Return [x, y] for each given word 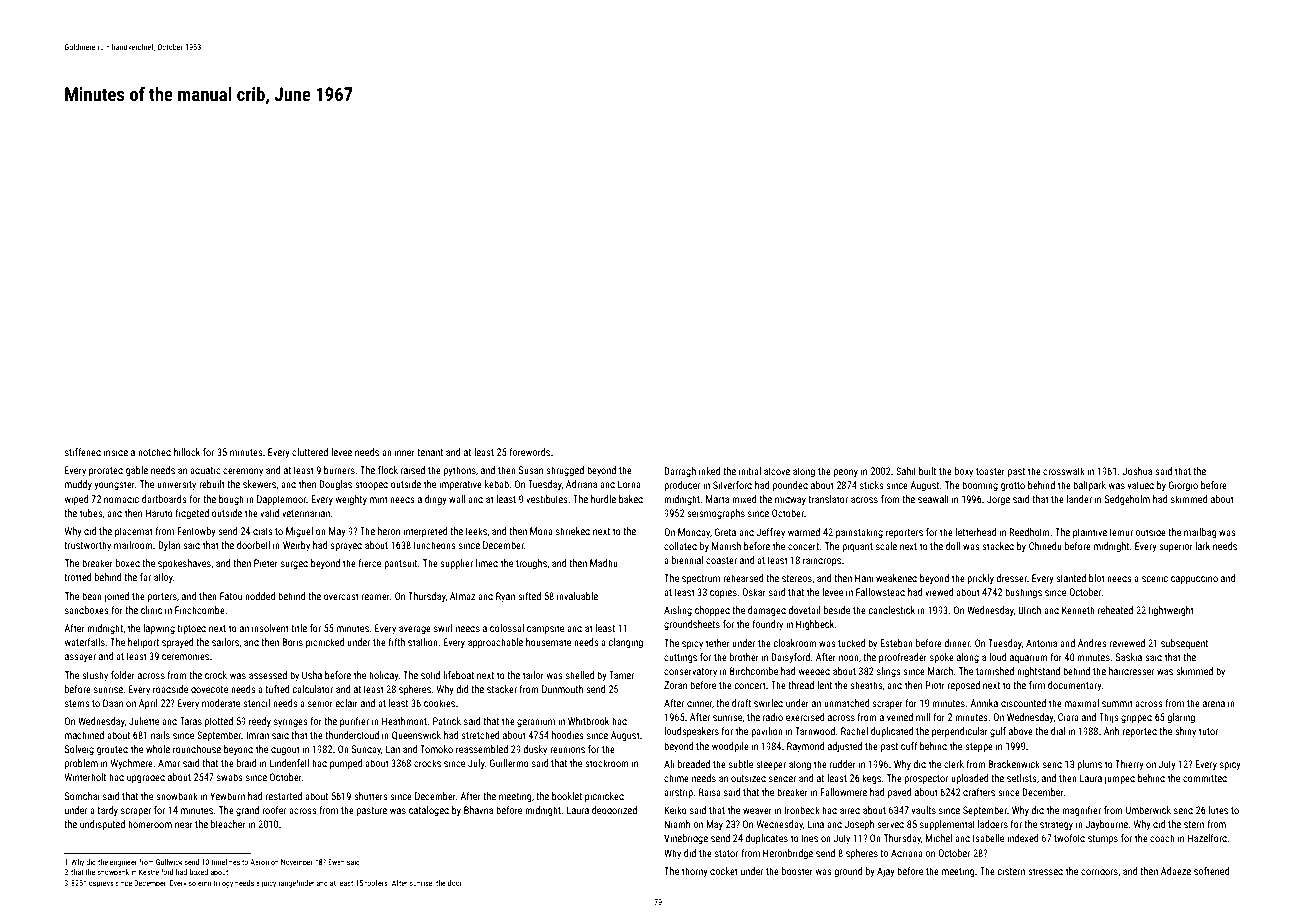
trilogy [223, 884]
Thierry [1129, 765]
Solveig [79, 750]
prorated [106, 471]
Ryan [505, 597]
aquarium [1029, 658]
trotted [77, 577]
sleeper [771, 765]
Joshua [1137, 471]
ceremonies [185, 656]
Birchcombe [754, 671]
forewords [529, 452]
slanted [1071, 578]
